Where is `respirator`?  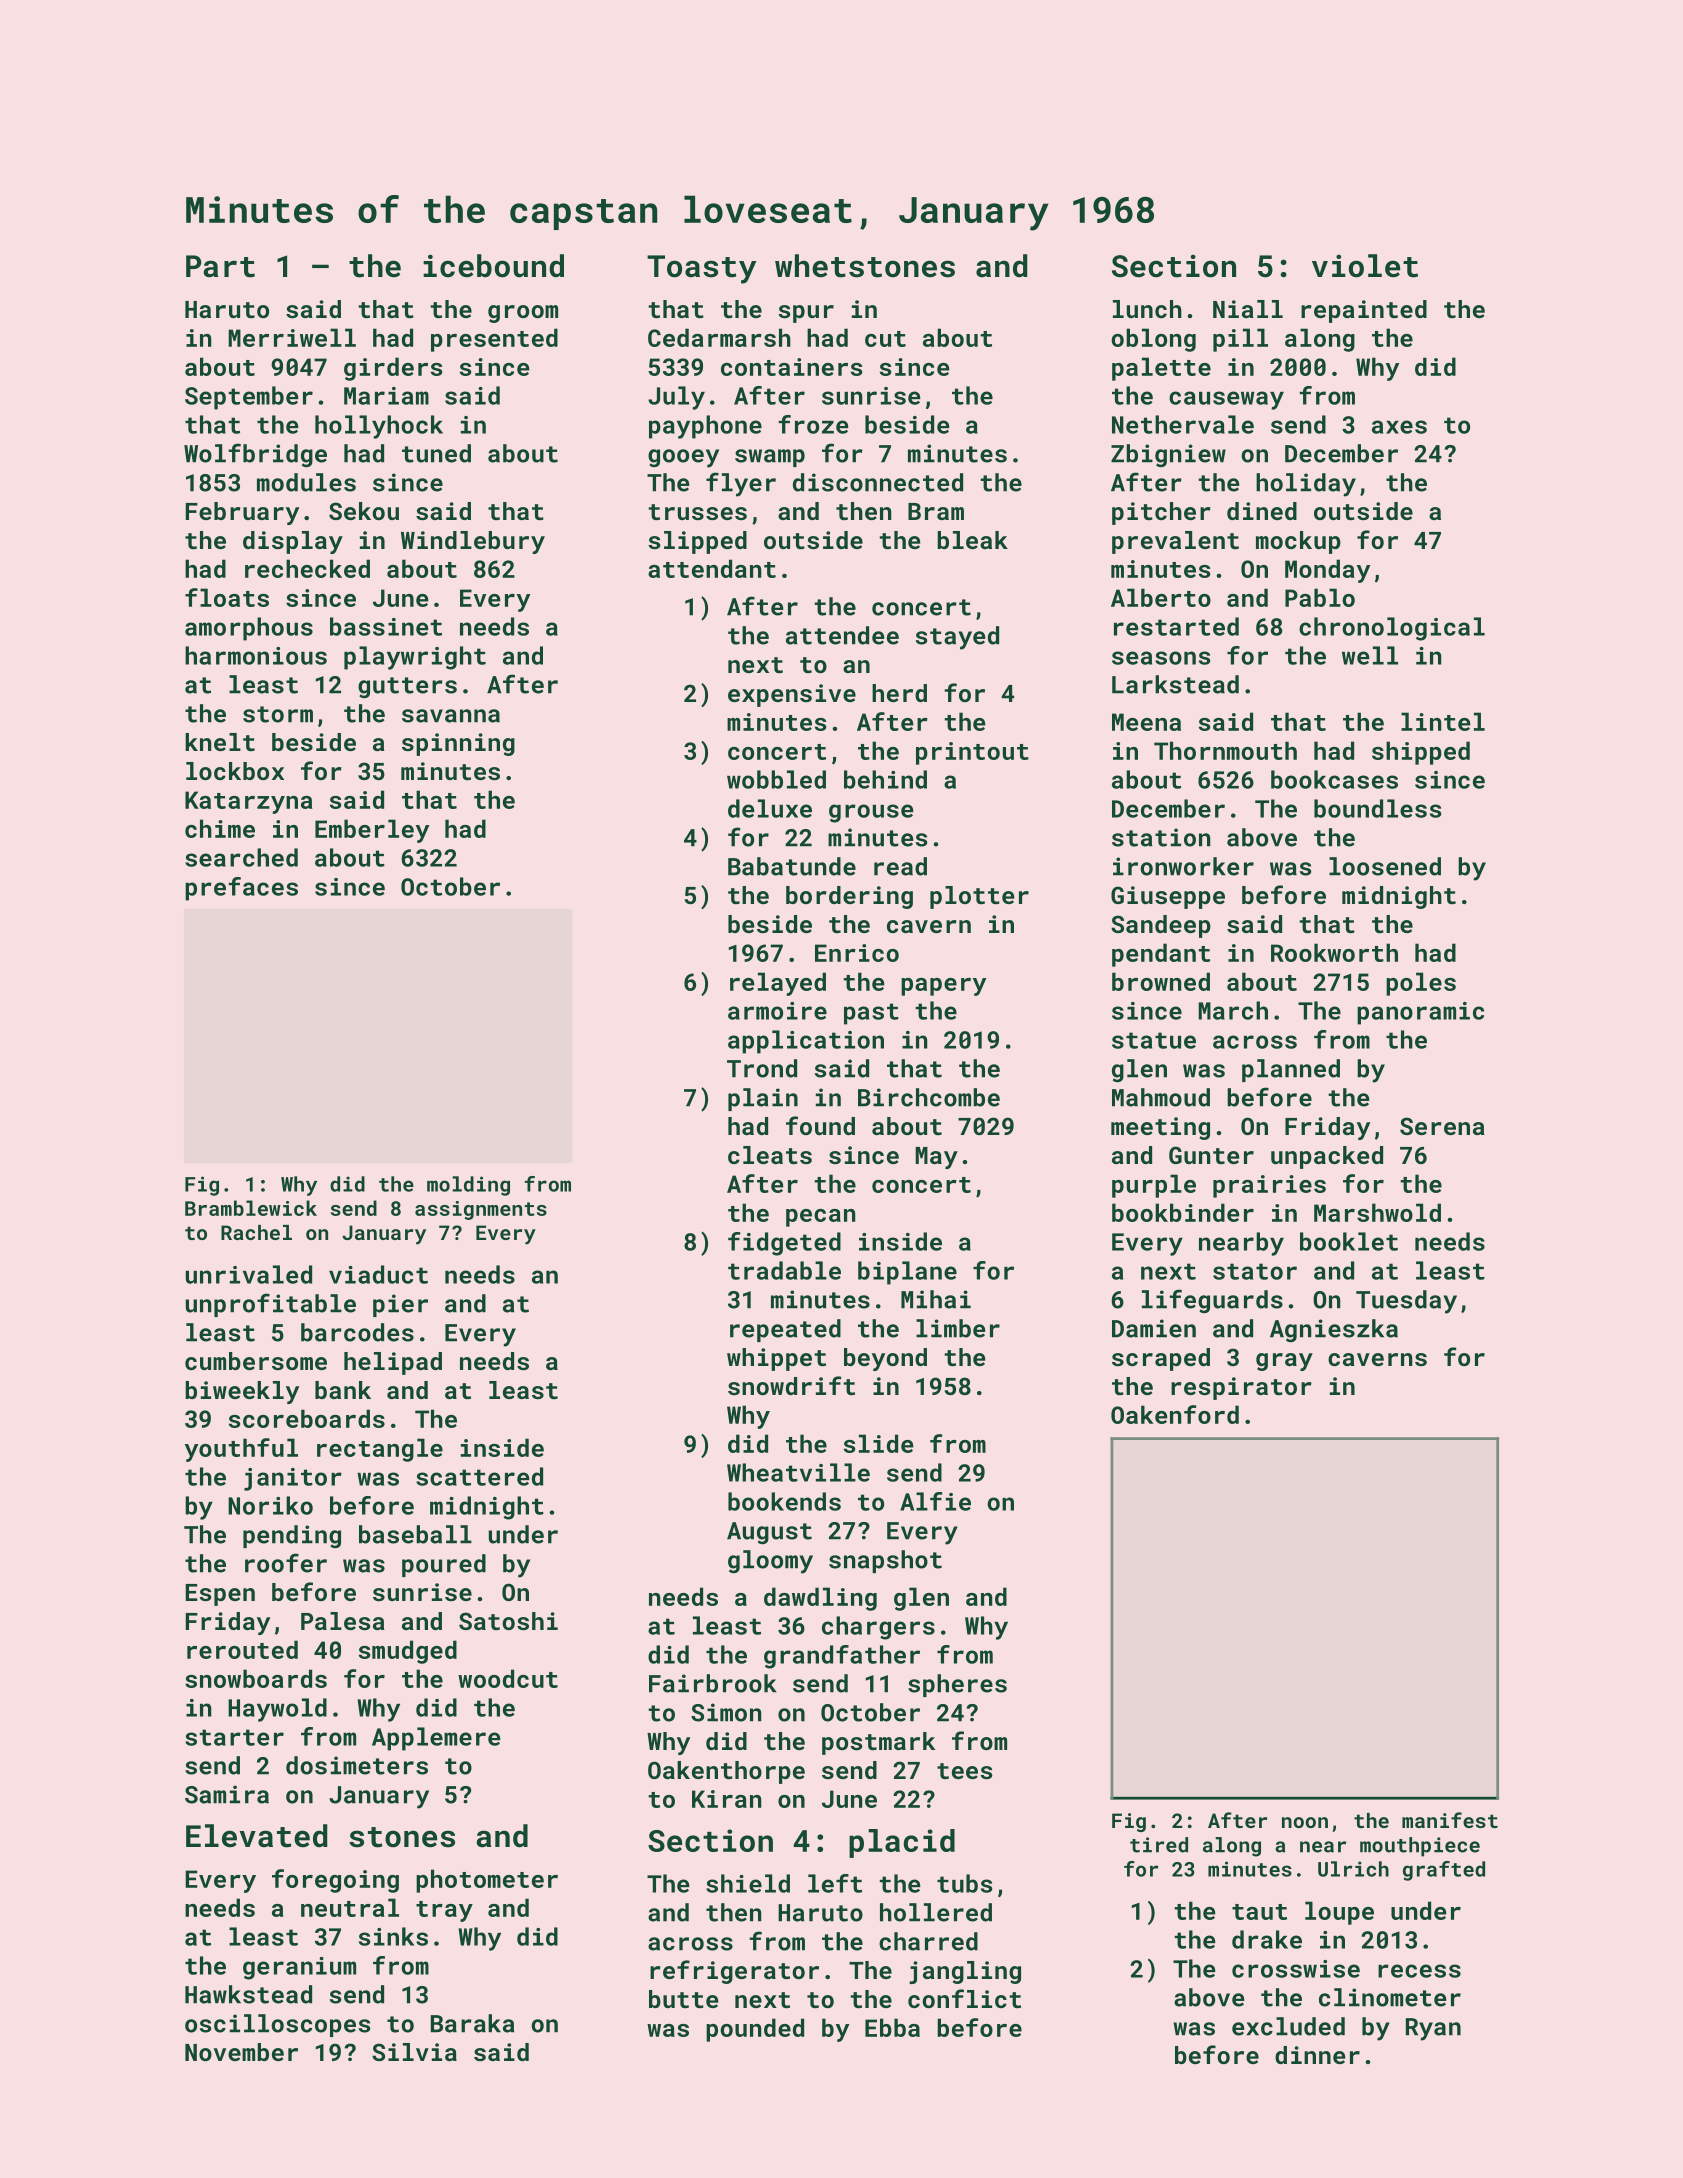
respirator is located at coordinates (1241, 1388).
